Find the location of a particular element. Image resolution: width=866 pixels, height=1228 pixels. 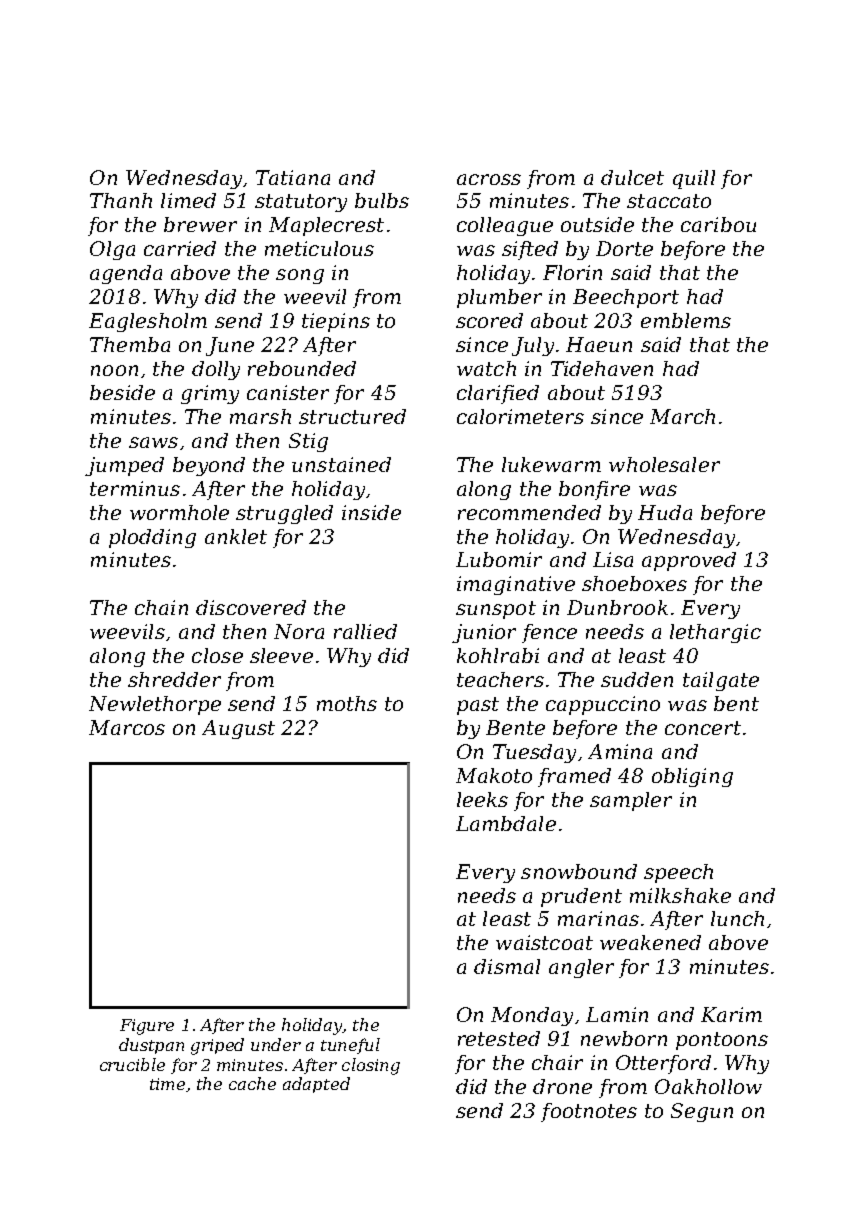

dulcet is located at coordinates (632, 177).
